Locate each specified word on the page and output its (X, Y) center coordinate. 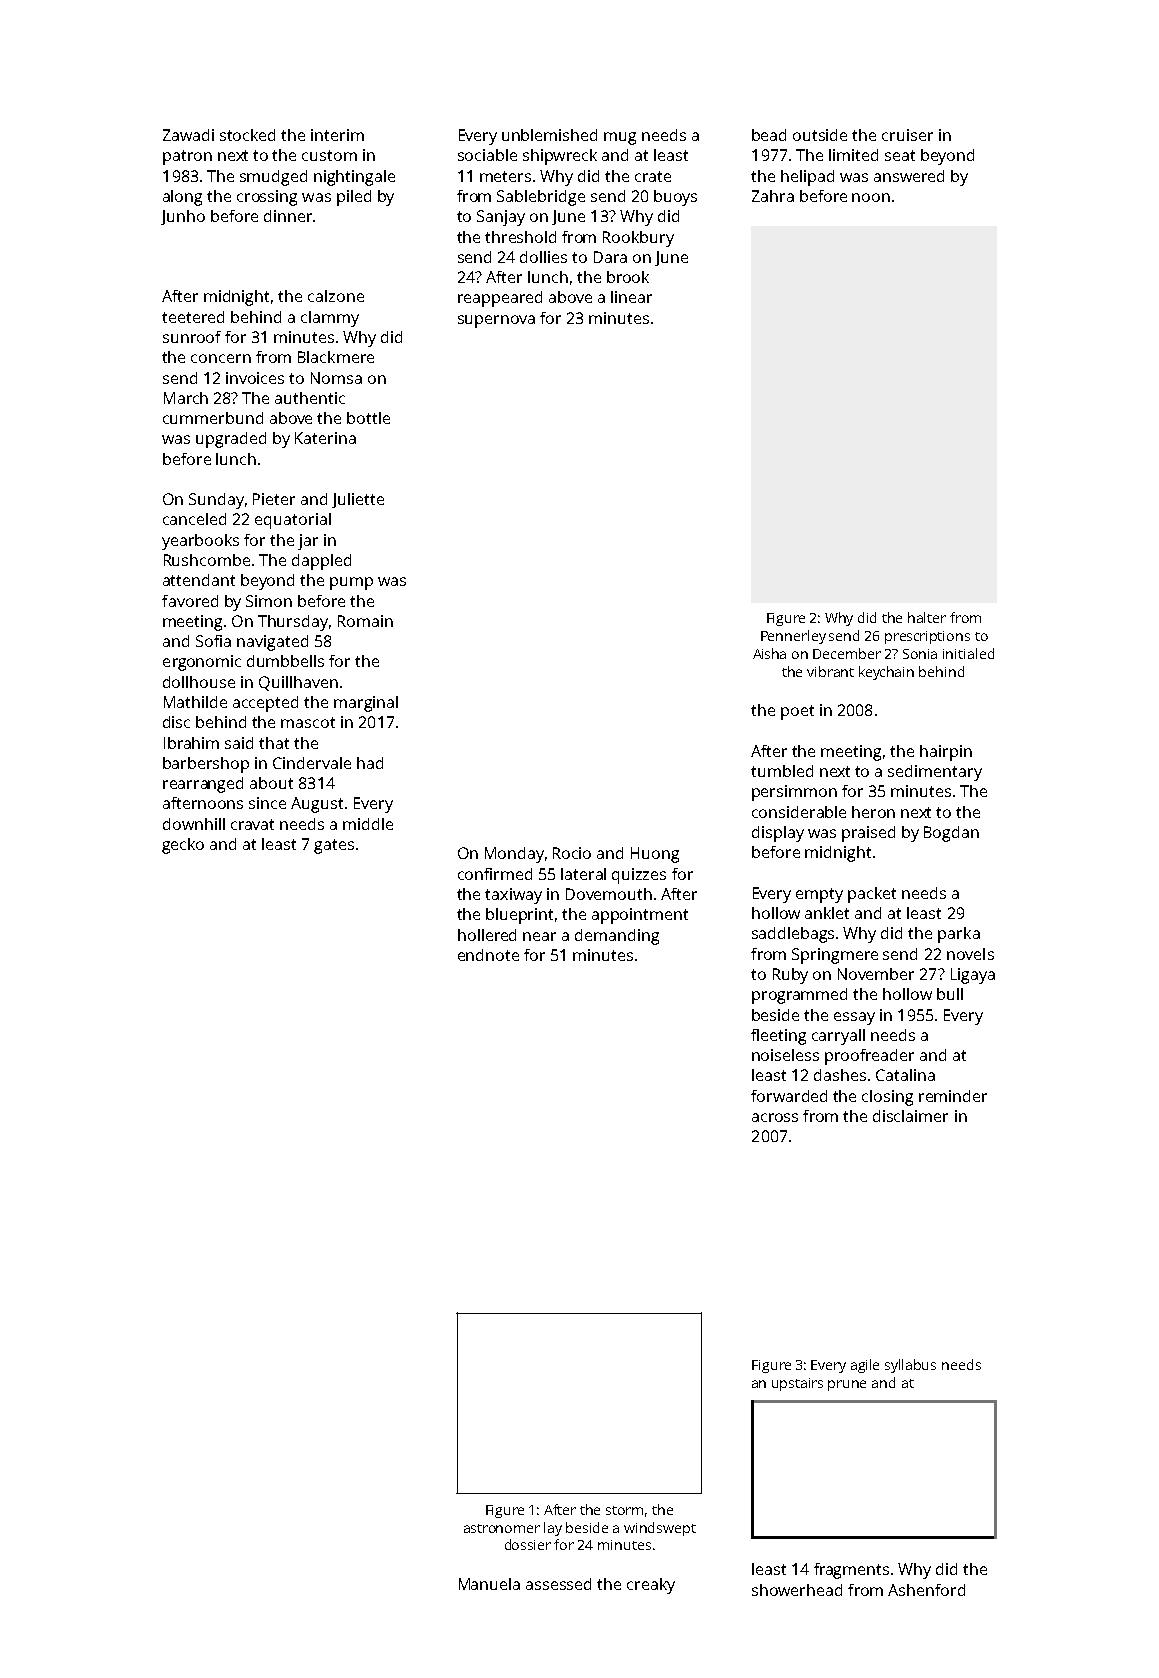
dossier (528, 1544)
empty (819, 895)
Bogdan (951, 834)
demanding (617, 937)
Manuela (489, 1584)
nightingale (354, 178)
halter (927, 617)
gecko (183, 846)
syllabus (910, 1366)
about (271, 783)
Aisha (769, 653)
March (186, 398)
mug (620, 138)
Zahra (773, 196)
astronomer (502, 1528)
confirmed (495, 874)
